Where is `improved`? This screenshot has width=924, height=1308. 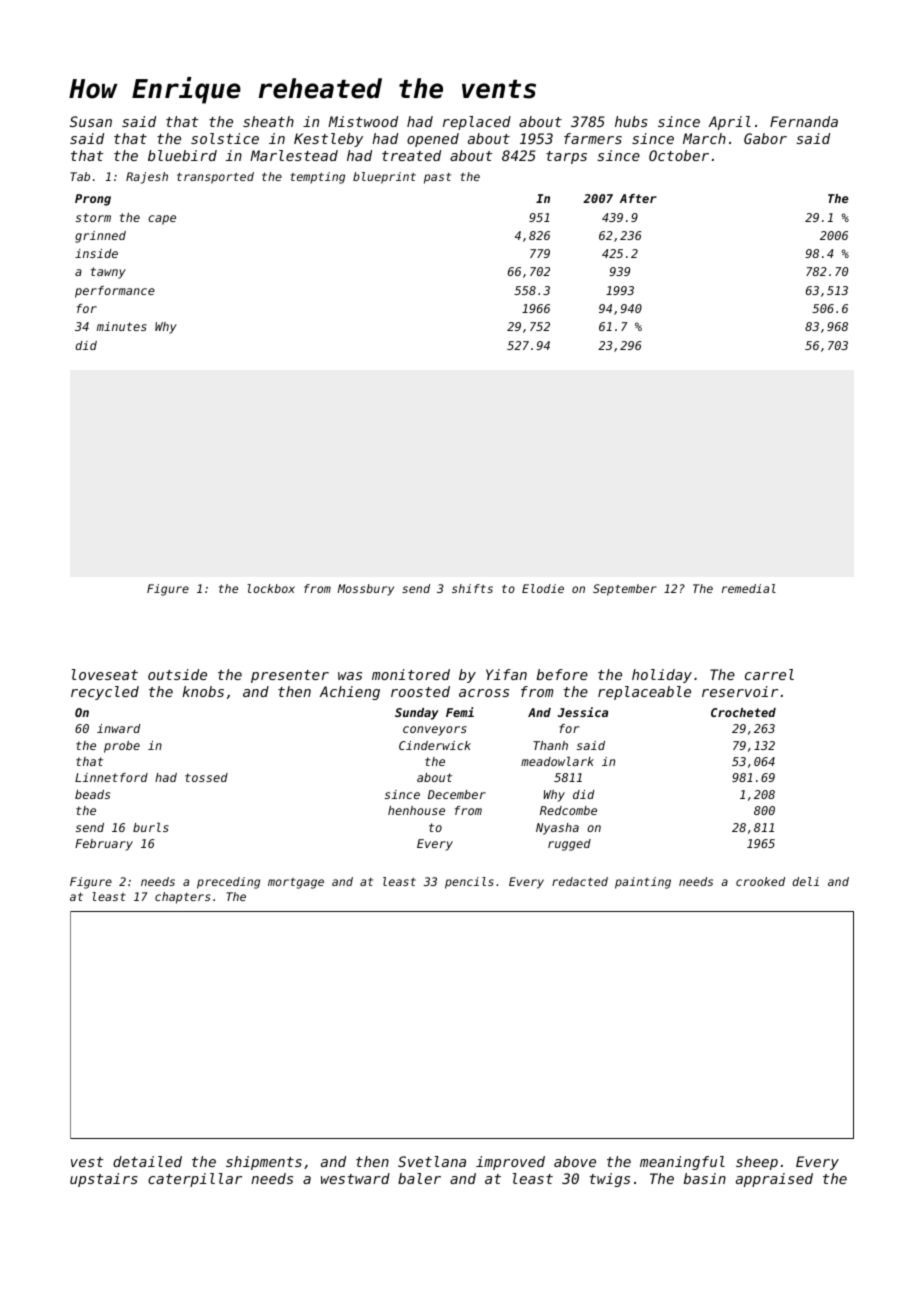 improved is located at coordinates (510, 1163).
